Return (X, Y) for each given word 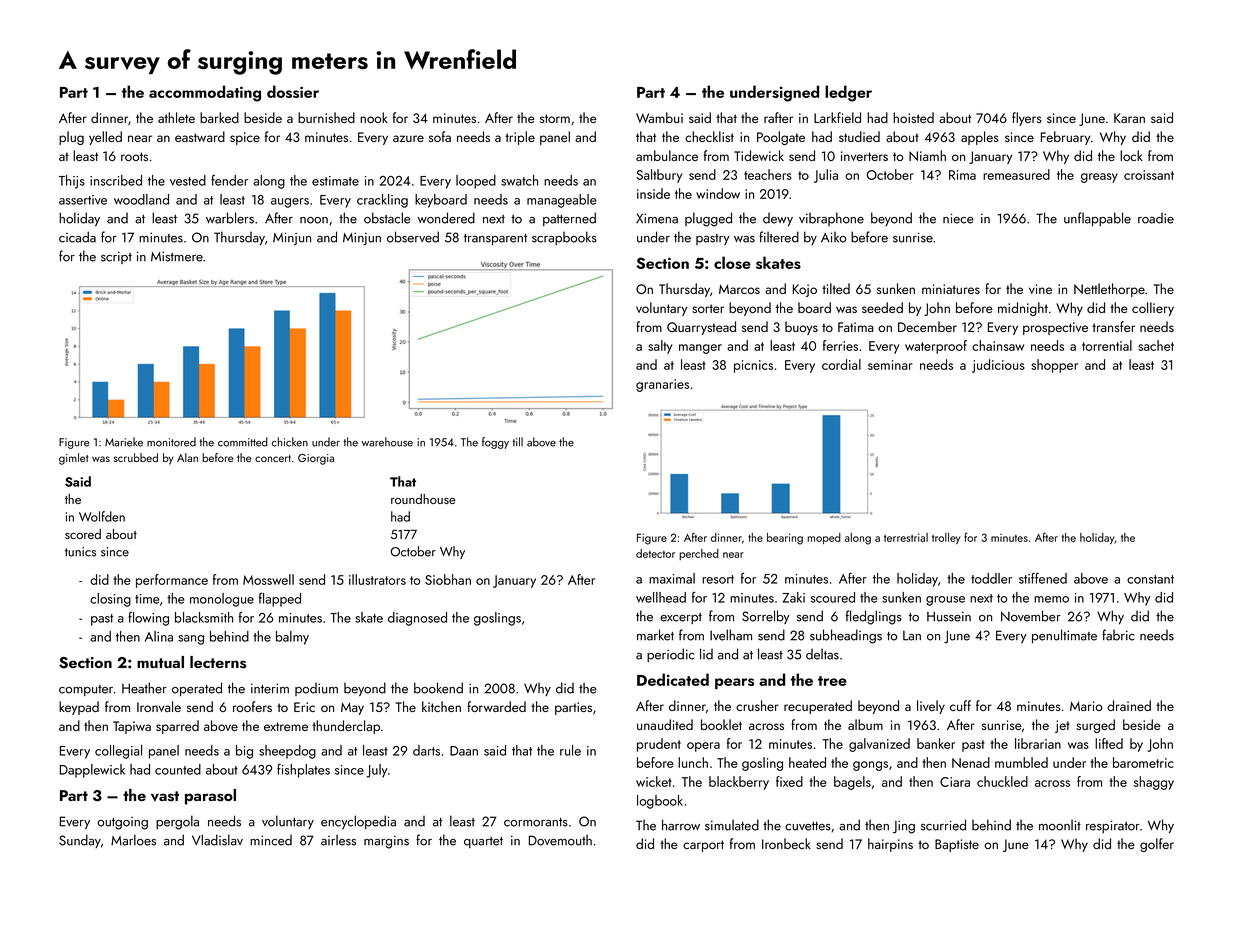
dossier (293, 91)
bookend (438, 688)
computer (86, 690)
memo (1051, 599)
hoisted (913, 117)
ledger (848, 93)
